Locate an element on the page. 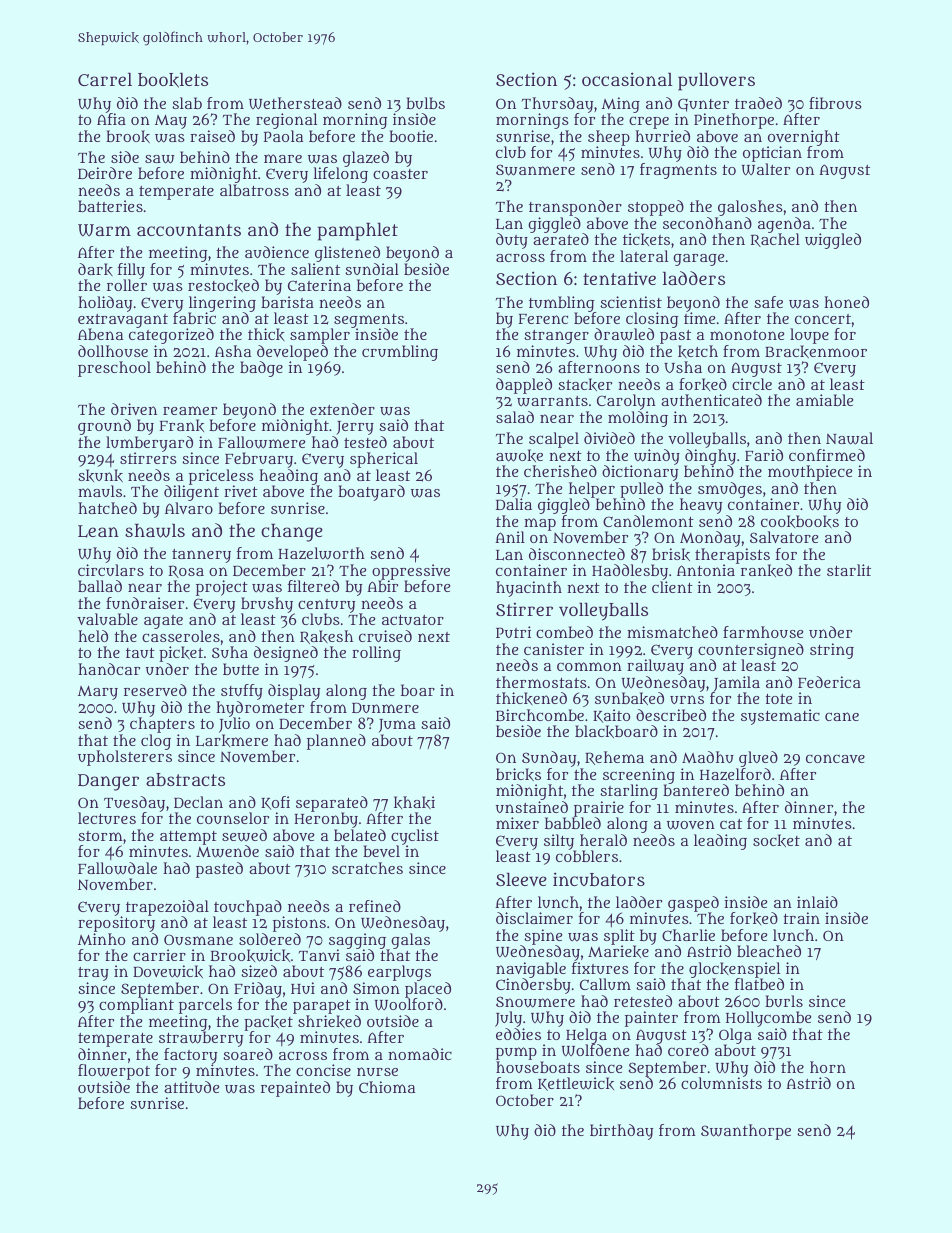  socket is located at coordinates (776, 840).
